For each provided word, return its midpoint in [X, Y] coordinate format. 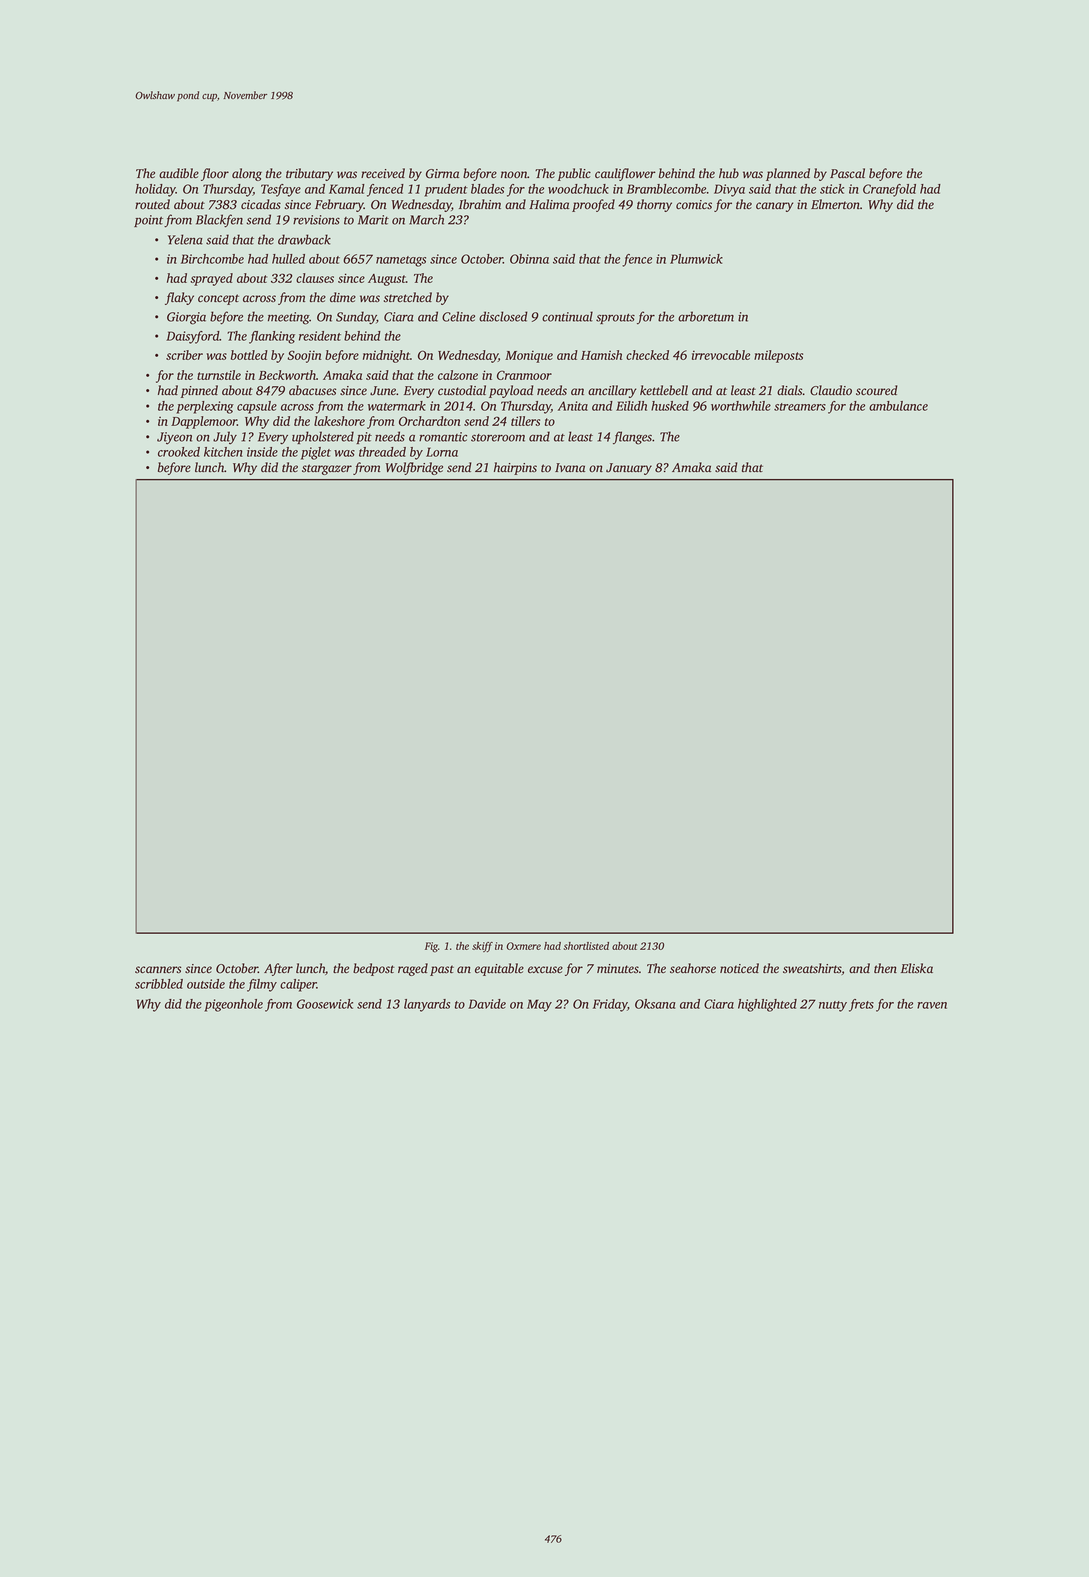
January [629, 469]
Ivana [570, 467]
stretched [408, 297]
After [278, 969]
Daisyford [193, 337]
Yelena [185, 239]
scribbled [159, 984]
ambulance [898, 406]
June [383, 391]
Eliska [917, 968]
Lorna [442, 452]
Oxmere [523, 946]
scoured [877, 390]
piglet [316, 453]
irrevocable [721, 355]
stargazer [327, 469]
